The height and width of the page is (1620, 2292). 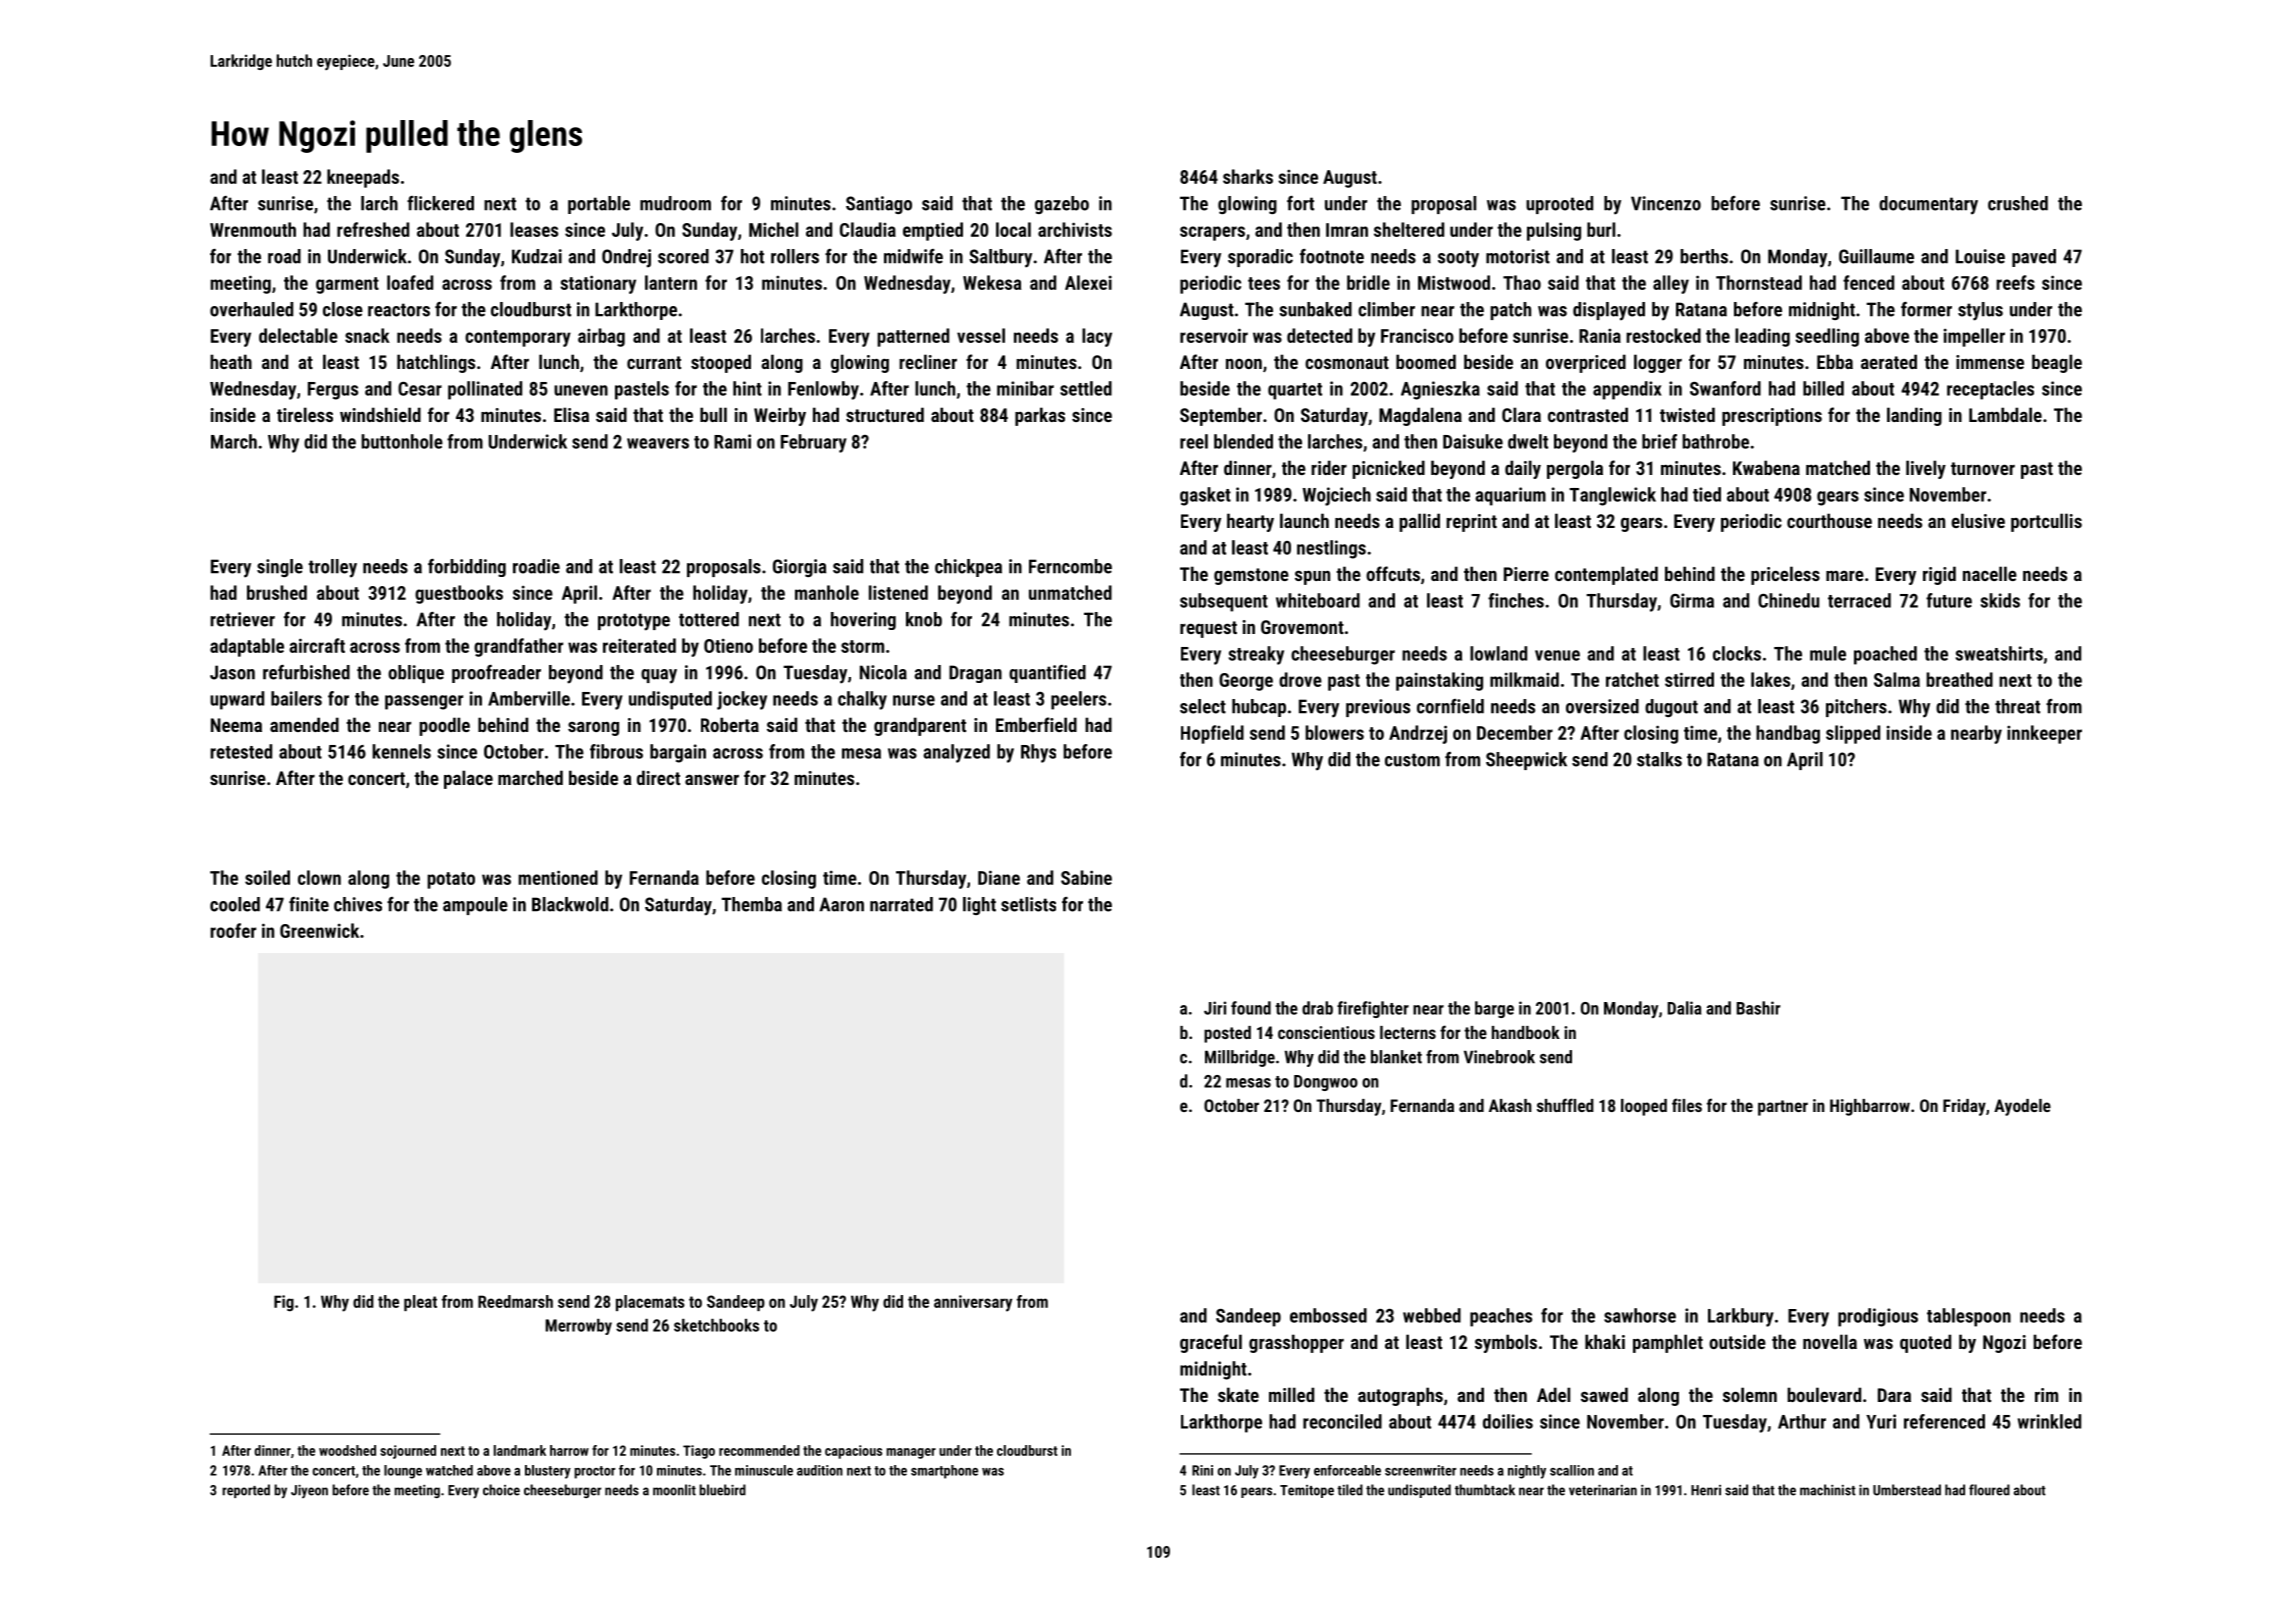 What do you see at coordinates (979, 906) in the page?
I see `light` at bounding box center [979, 906].
